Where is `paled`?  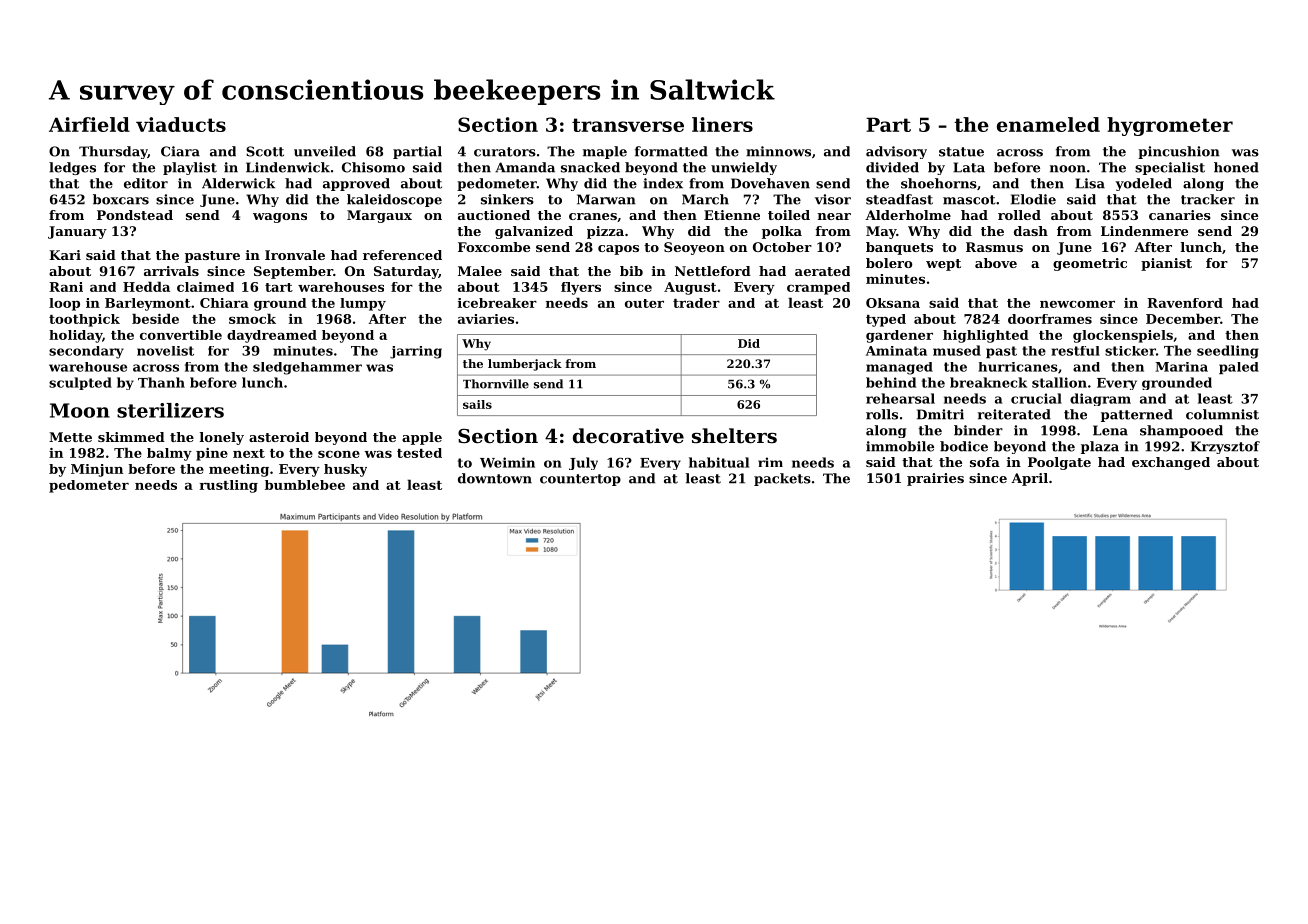 paled is located at coordinates (1239, 368).
